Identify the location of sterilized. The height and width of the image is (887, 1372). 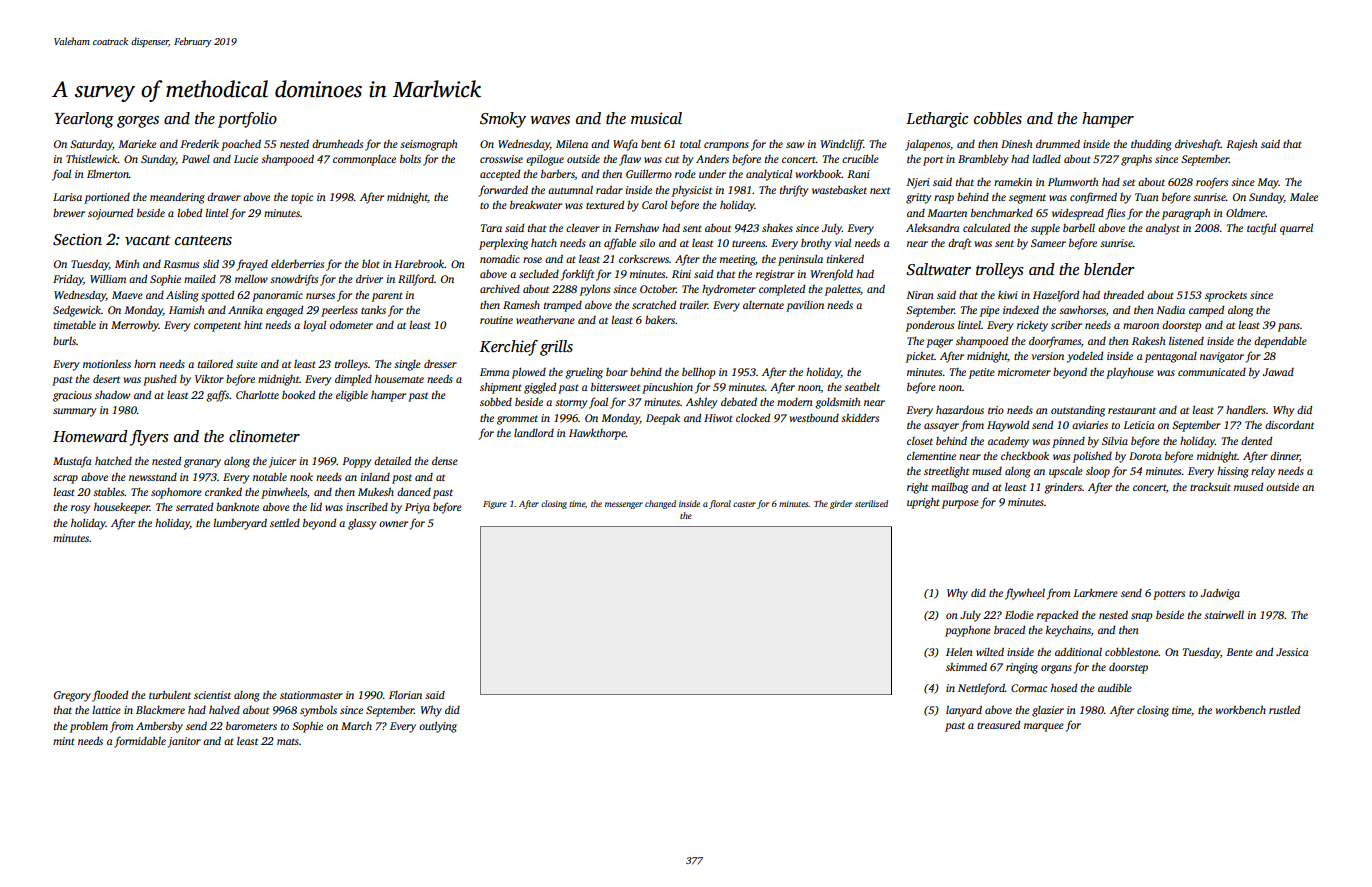
(871, 503).
